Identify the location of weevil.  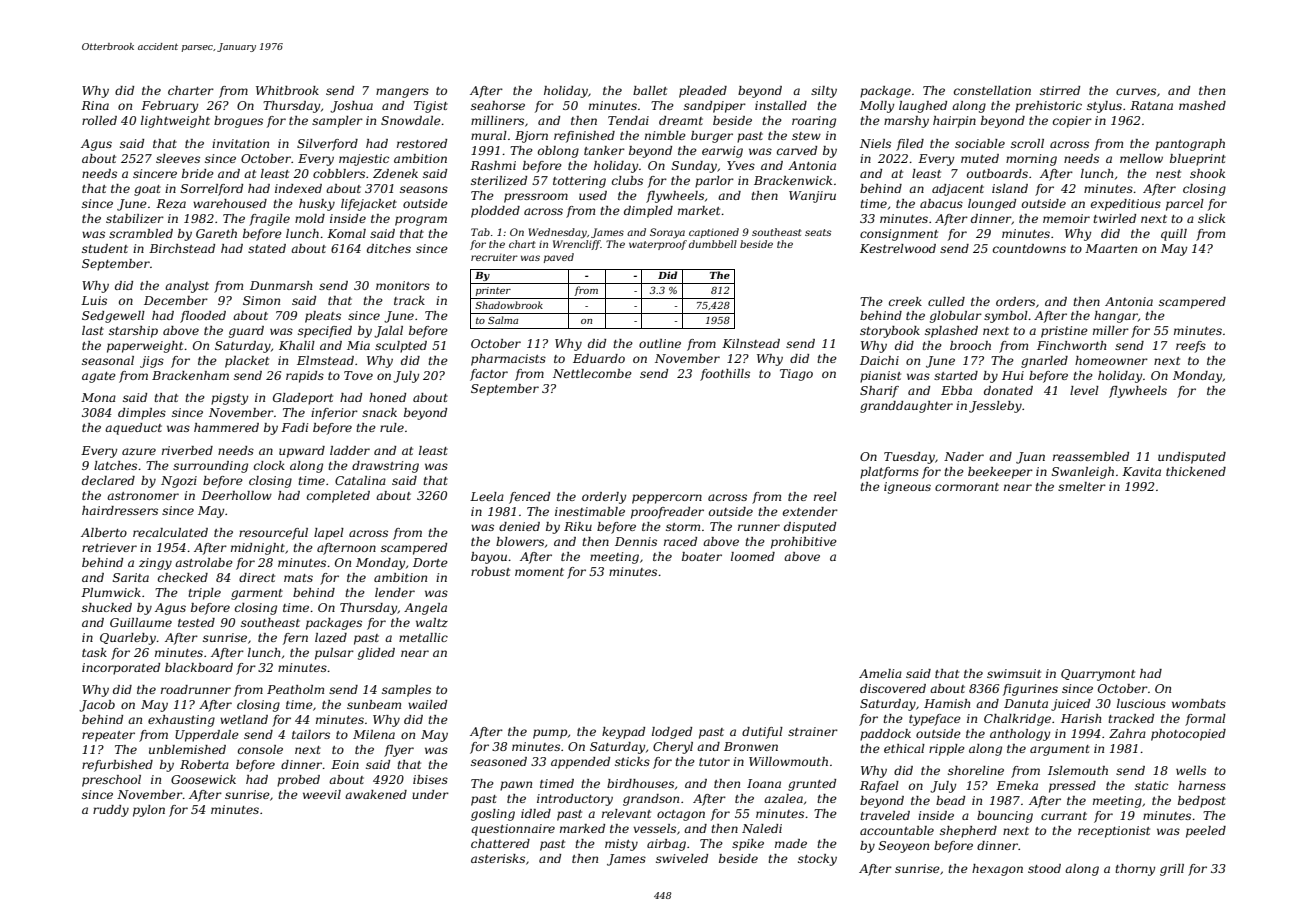
(322, 794).
